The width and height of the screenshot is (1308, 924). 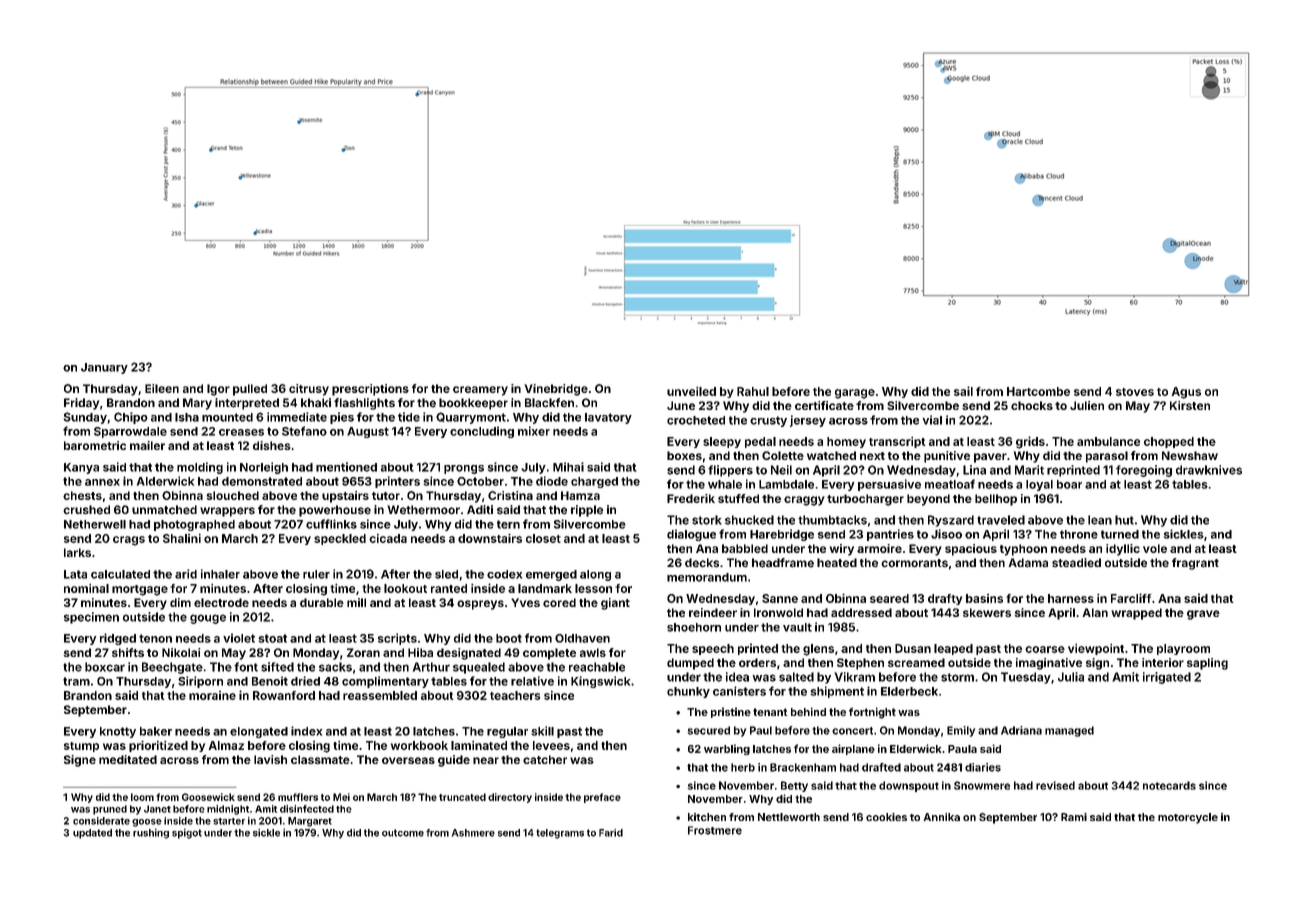 I want to click on shifts, so click(x=128, y=652).
